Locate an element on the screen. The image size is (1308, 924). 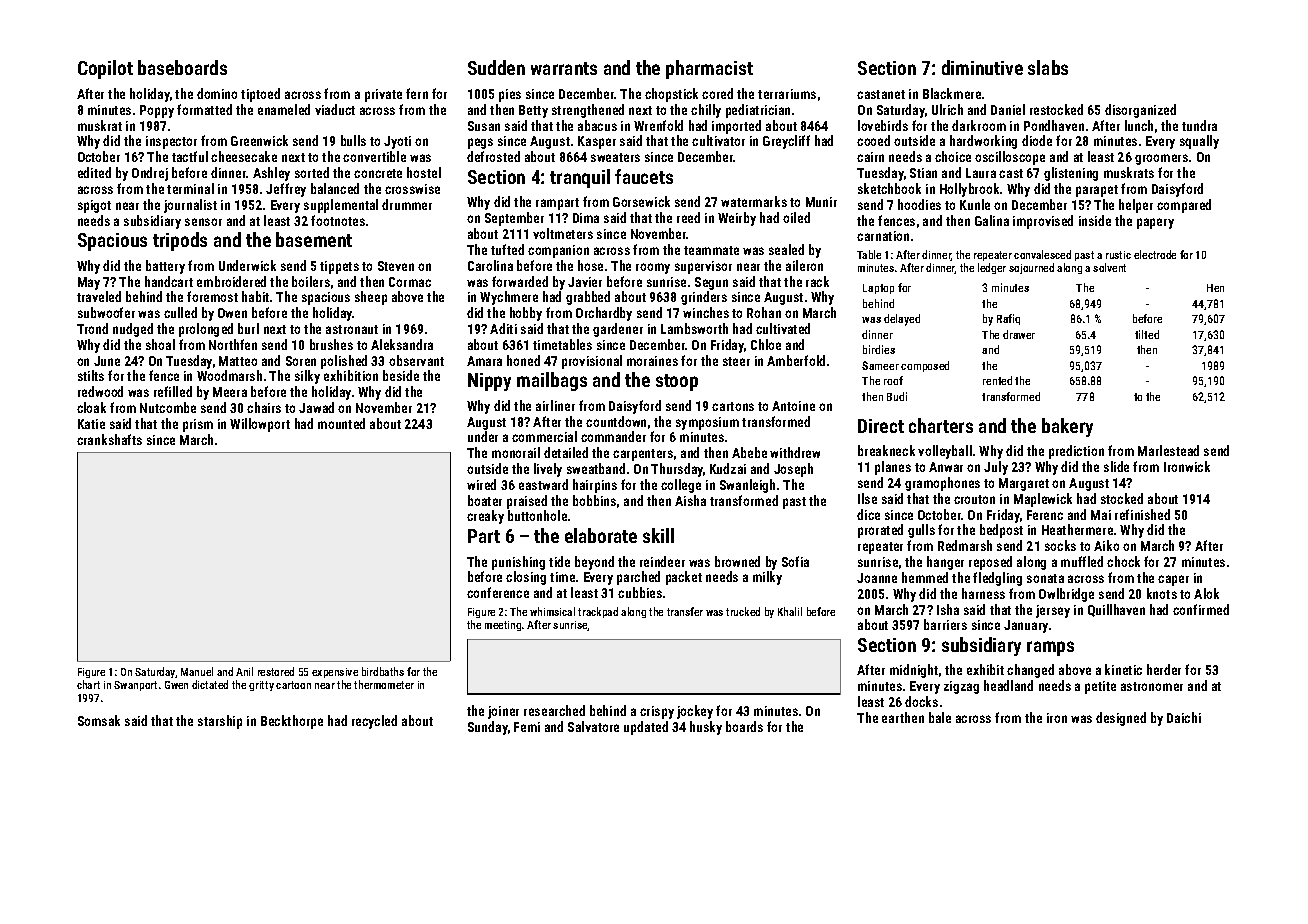
closing is located at coordinates (526, 578).
